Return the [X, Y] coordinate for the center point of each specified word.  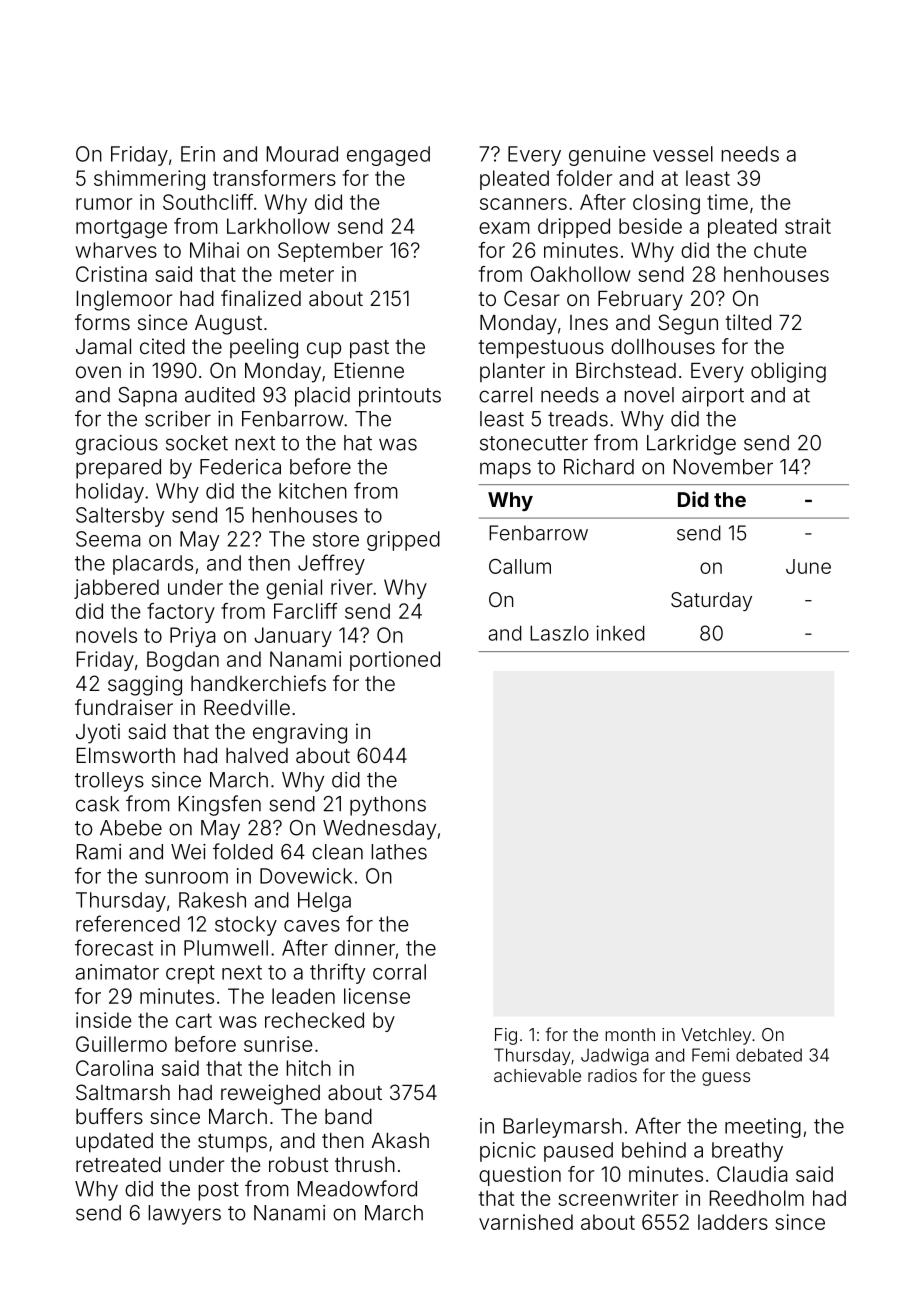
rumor [104, 204]
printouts [400, 397]
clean [337, 852]
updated [114, 1143]
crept [190, 974]
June [808, 566]
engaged [388, 156]
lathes [399, 852]
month [630, 1034]
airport [713, 397]
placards [153, 565]
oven [98, 372]
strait [808, 226]
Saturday [711, 601]
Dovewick [306, 876]
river [352, 587]
